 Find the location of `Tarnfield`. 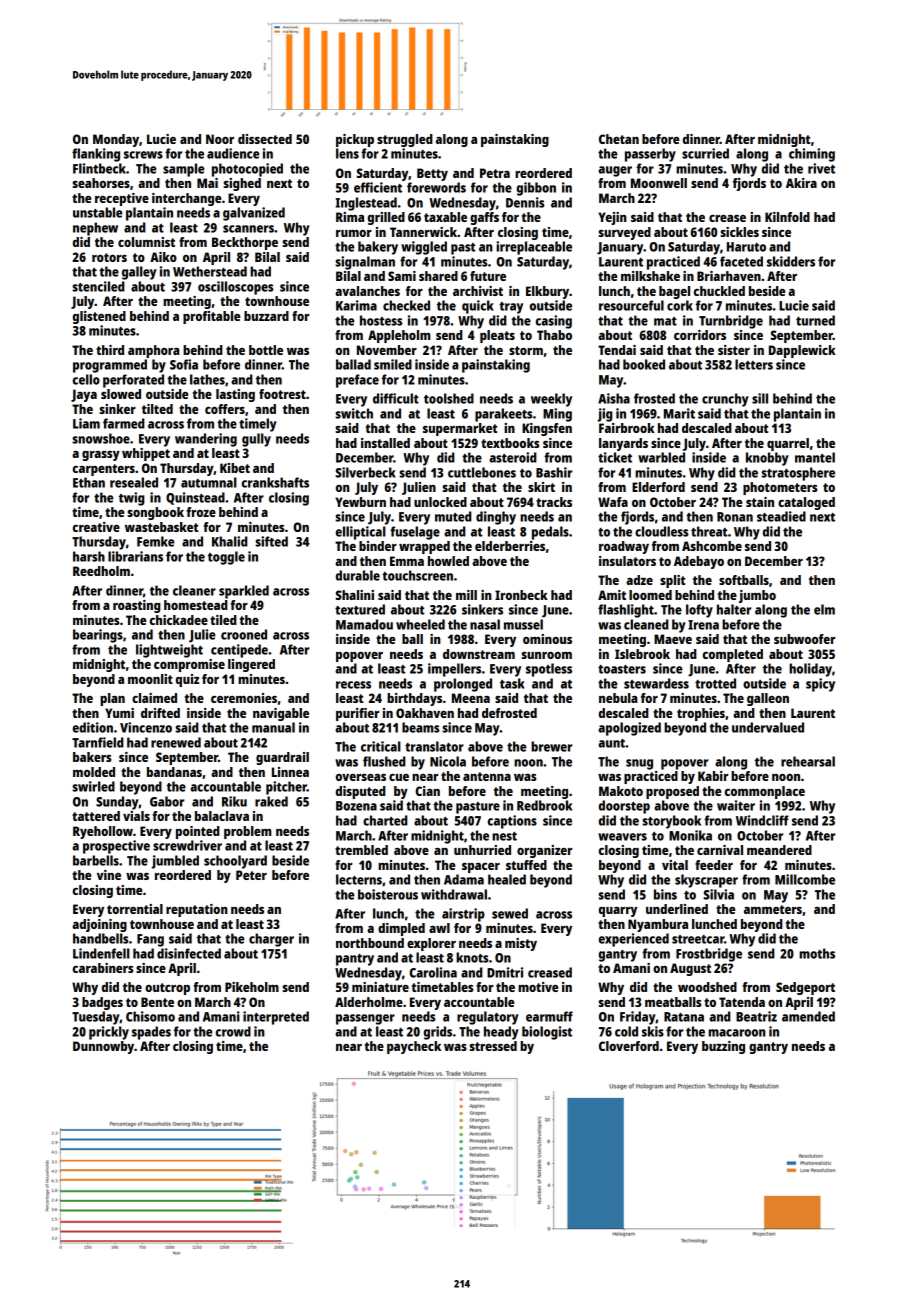

Tarnfield is located at coordinates (98, 742).
